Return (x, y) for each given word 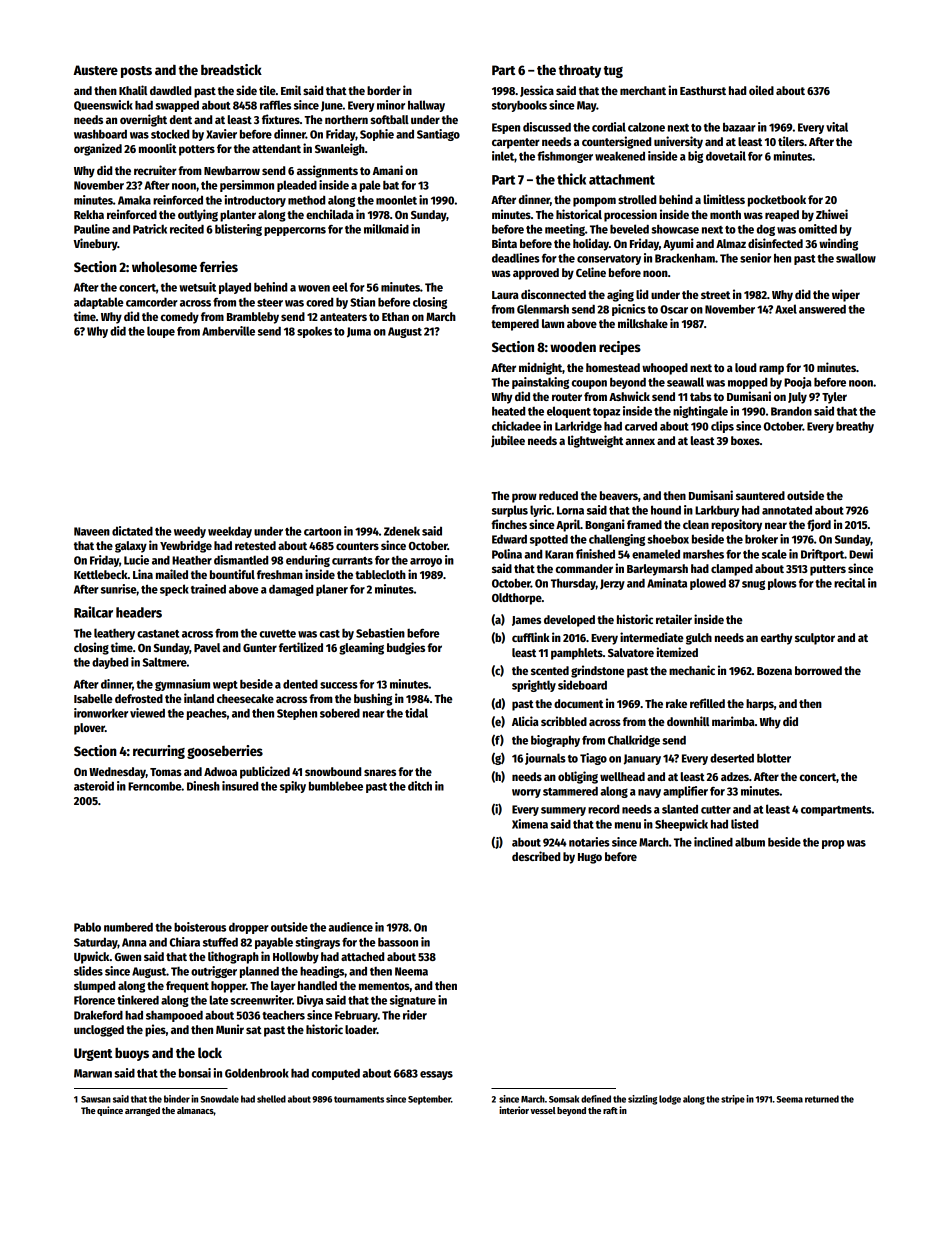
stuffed (220, 942)
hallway (426, 106)
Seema (790, 1099)
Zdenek (402, 531)
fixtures (281, 119)
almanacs (195, 1110)
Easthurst (703, 90)
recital (849, 583)
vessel (543, 1110)
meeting (565, 230)
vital (837, 127)
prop (833, 844)
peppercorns (295, 231)
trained (208, 589)
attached (362, 956)
